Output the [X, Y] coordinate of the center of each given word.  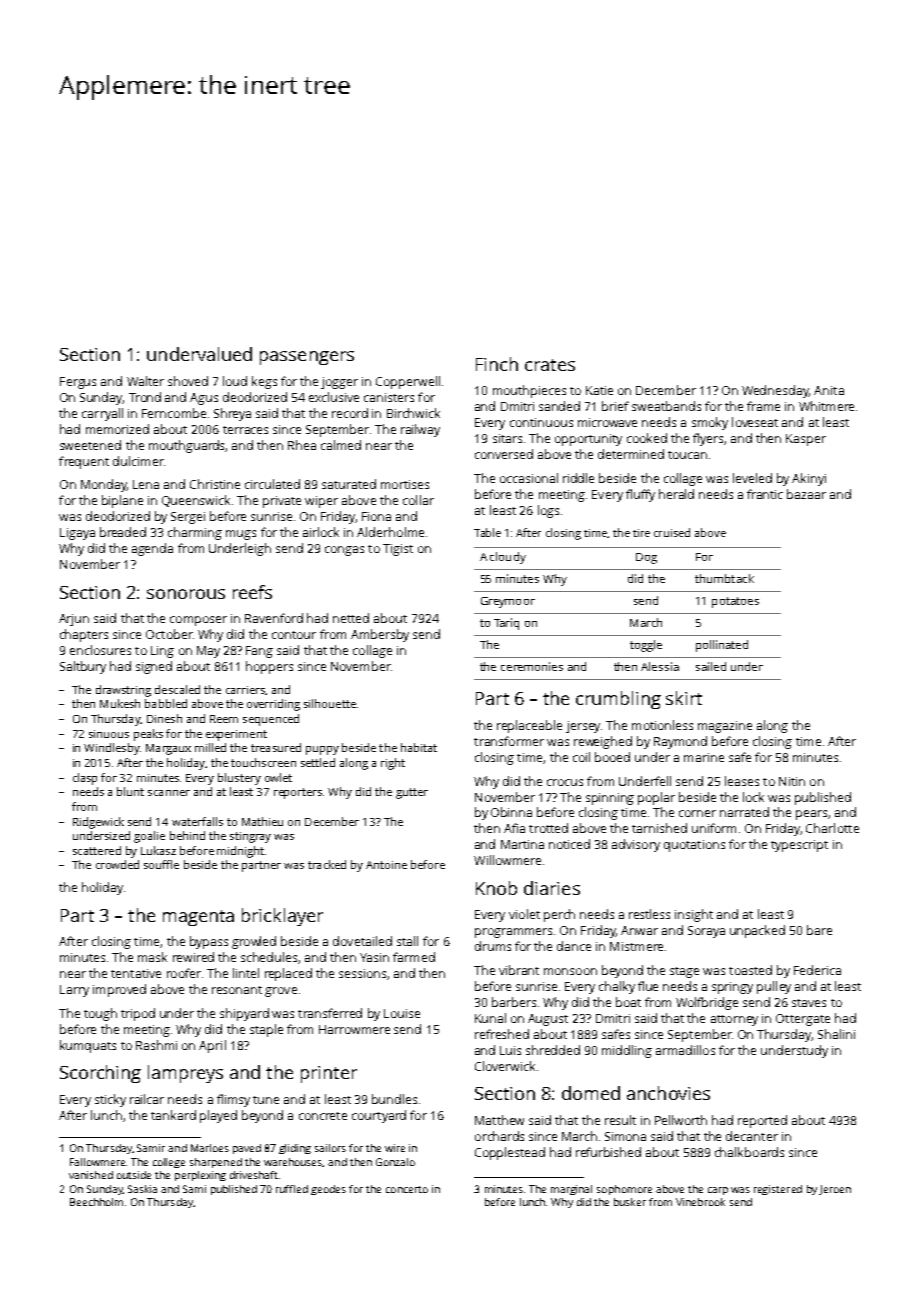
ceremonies [532, 666]
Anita [829, 390]
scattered [97, 850]
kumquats [88, 1046]
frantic [765, 494]
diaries [552, 888]
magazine [725, 727]
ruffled [292, 1189]
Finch [497, 364]
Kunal [490, 1018]
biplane [122, 501]
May [208, 652]
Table [487, 532]
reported [762, 1121]
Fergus [78, 383]
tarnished [659, 828]
